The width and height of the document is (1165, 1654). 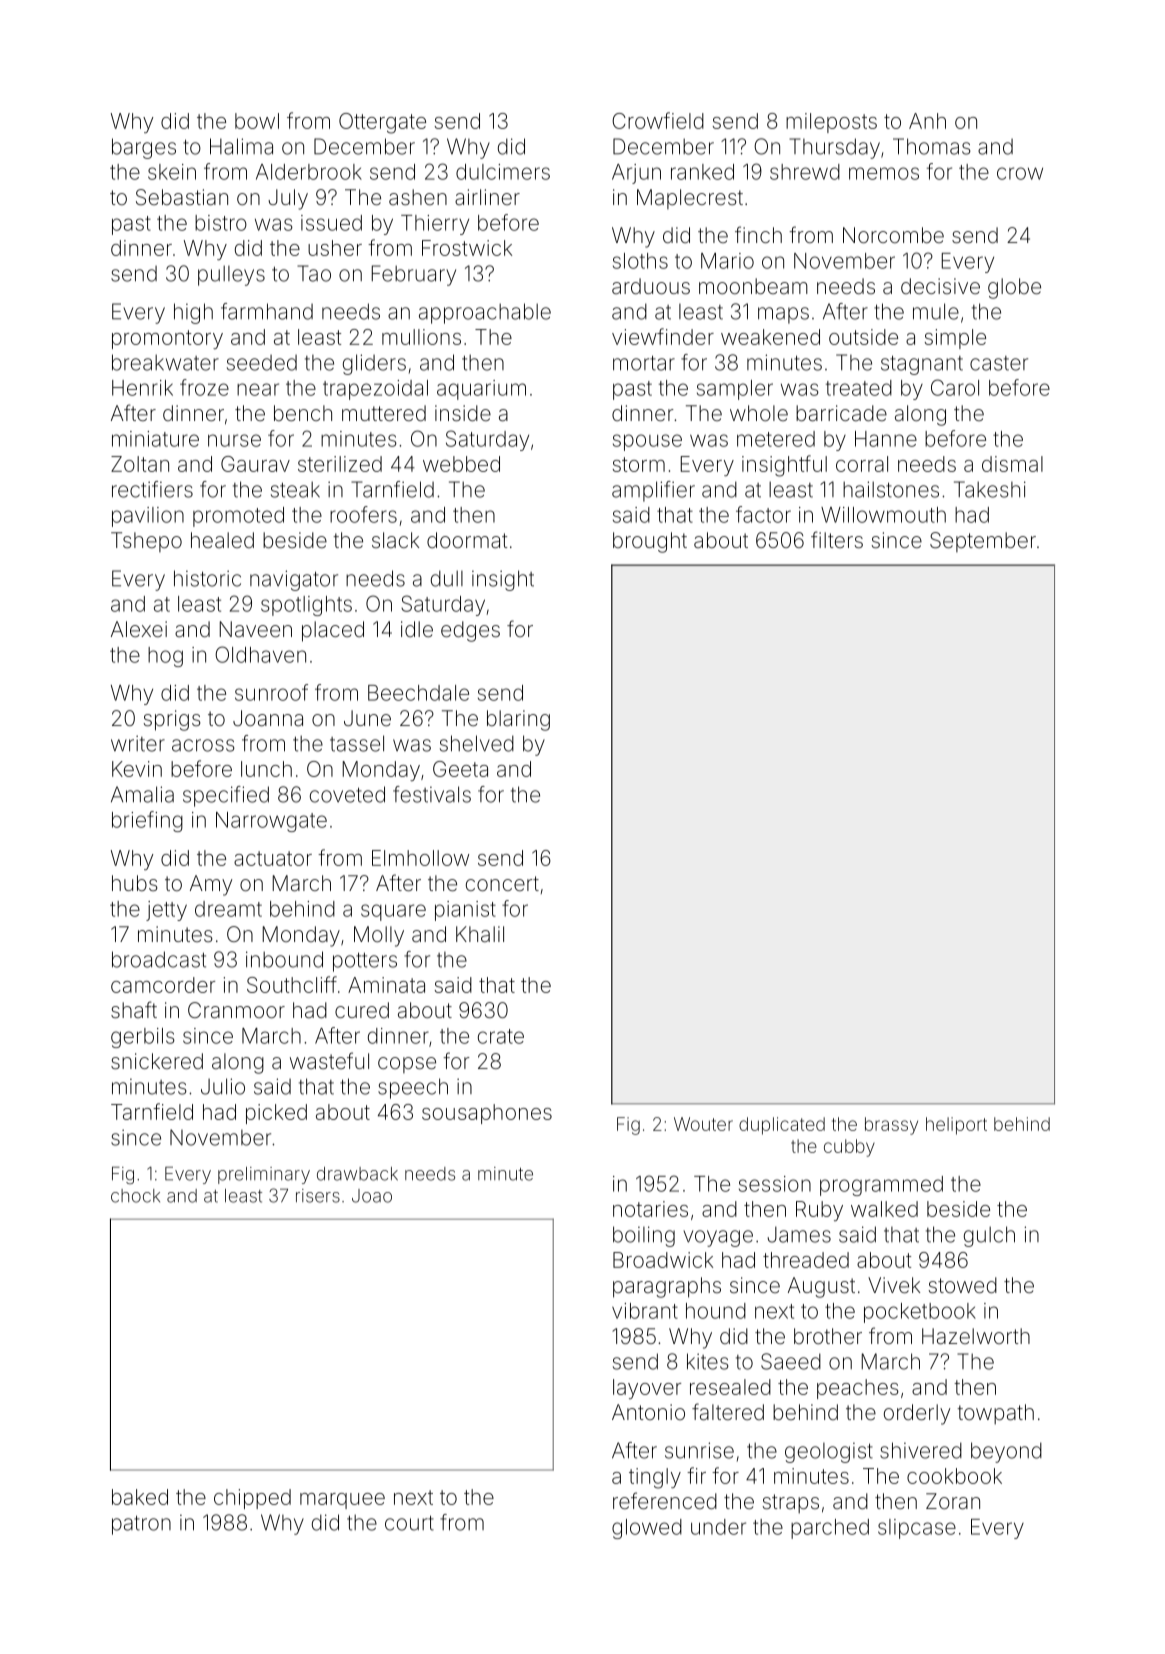 What do you see at coordinates (983, 542) in the document?
I see `September` at bounding box center [983, 542].
